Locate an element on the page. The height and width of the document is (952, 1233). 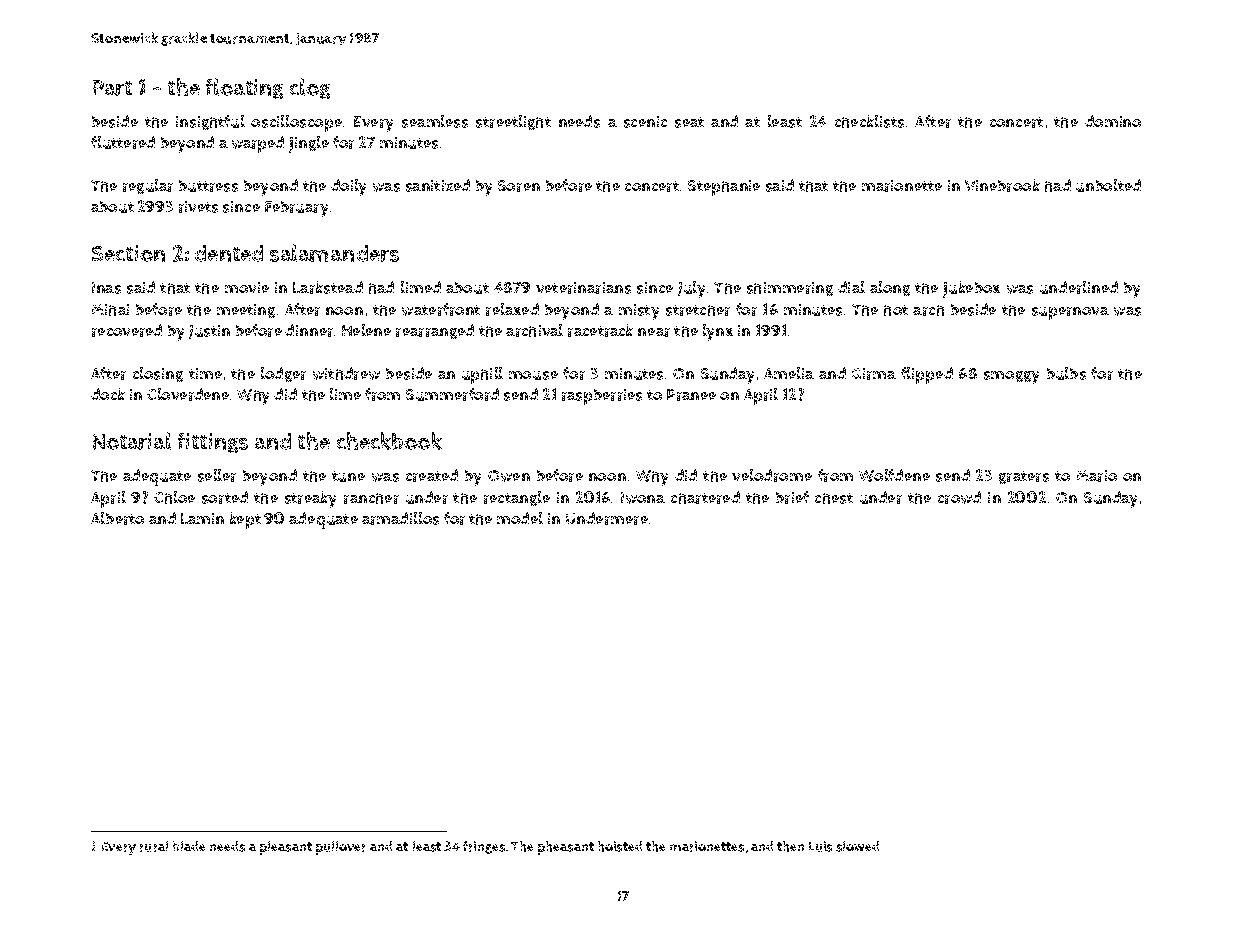
model is located at coordinates (520, 518).
